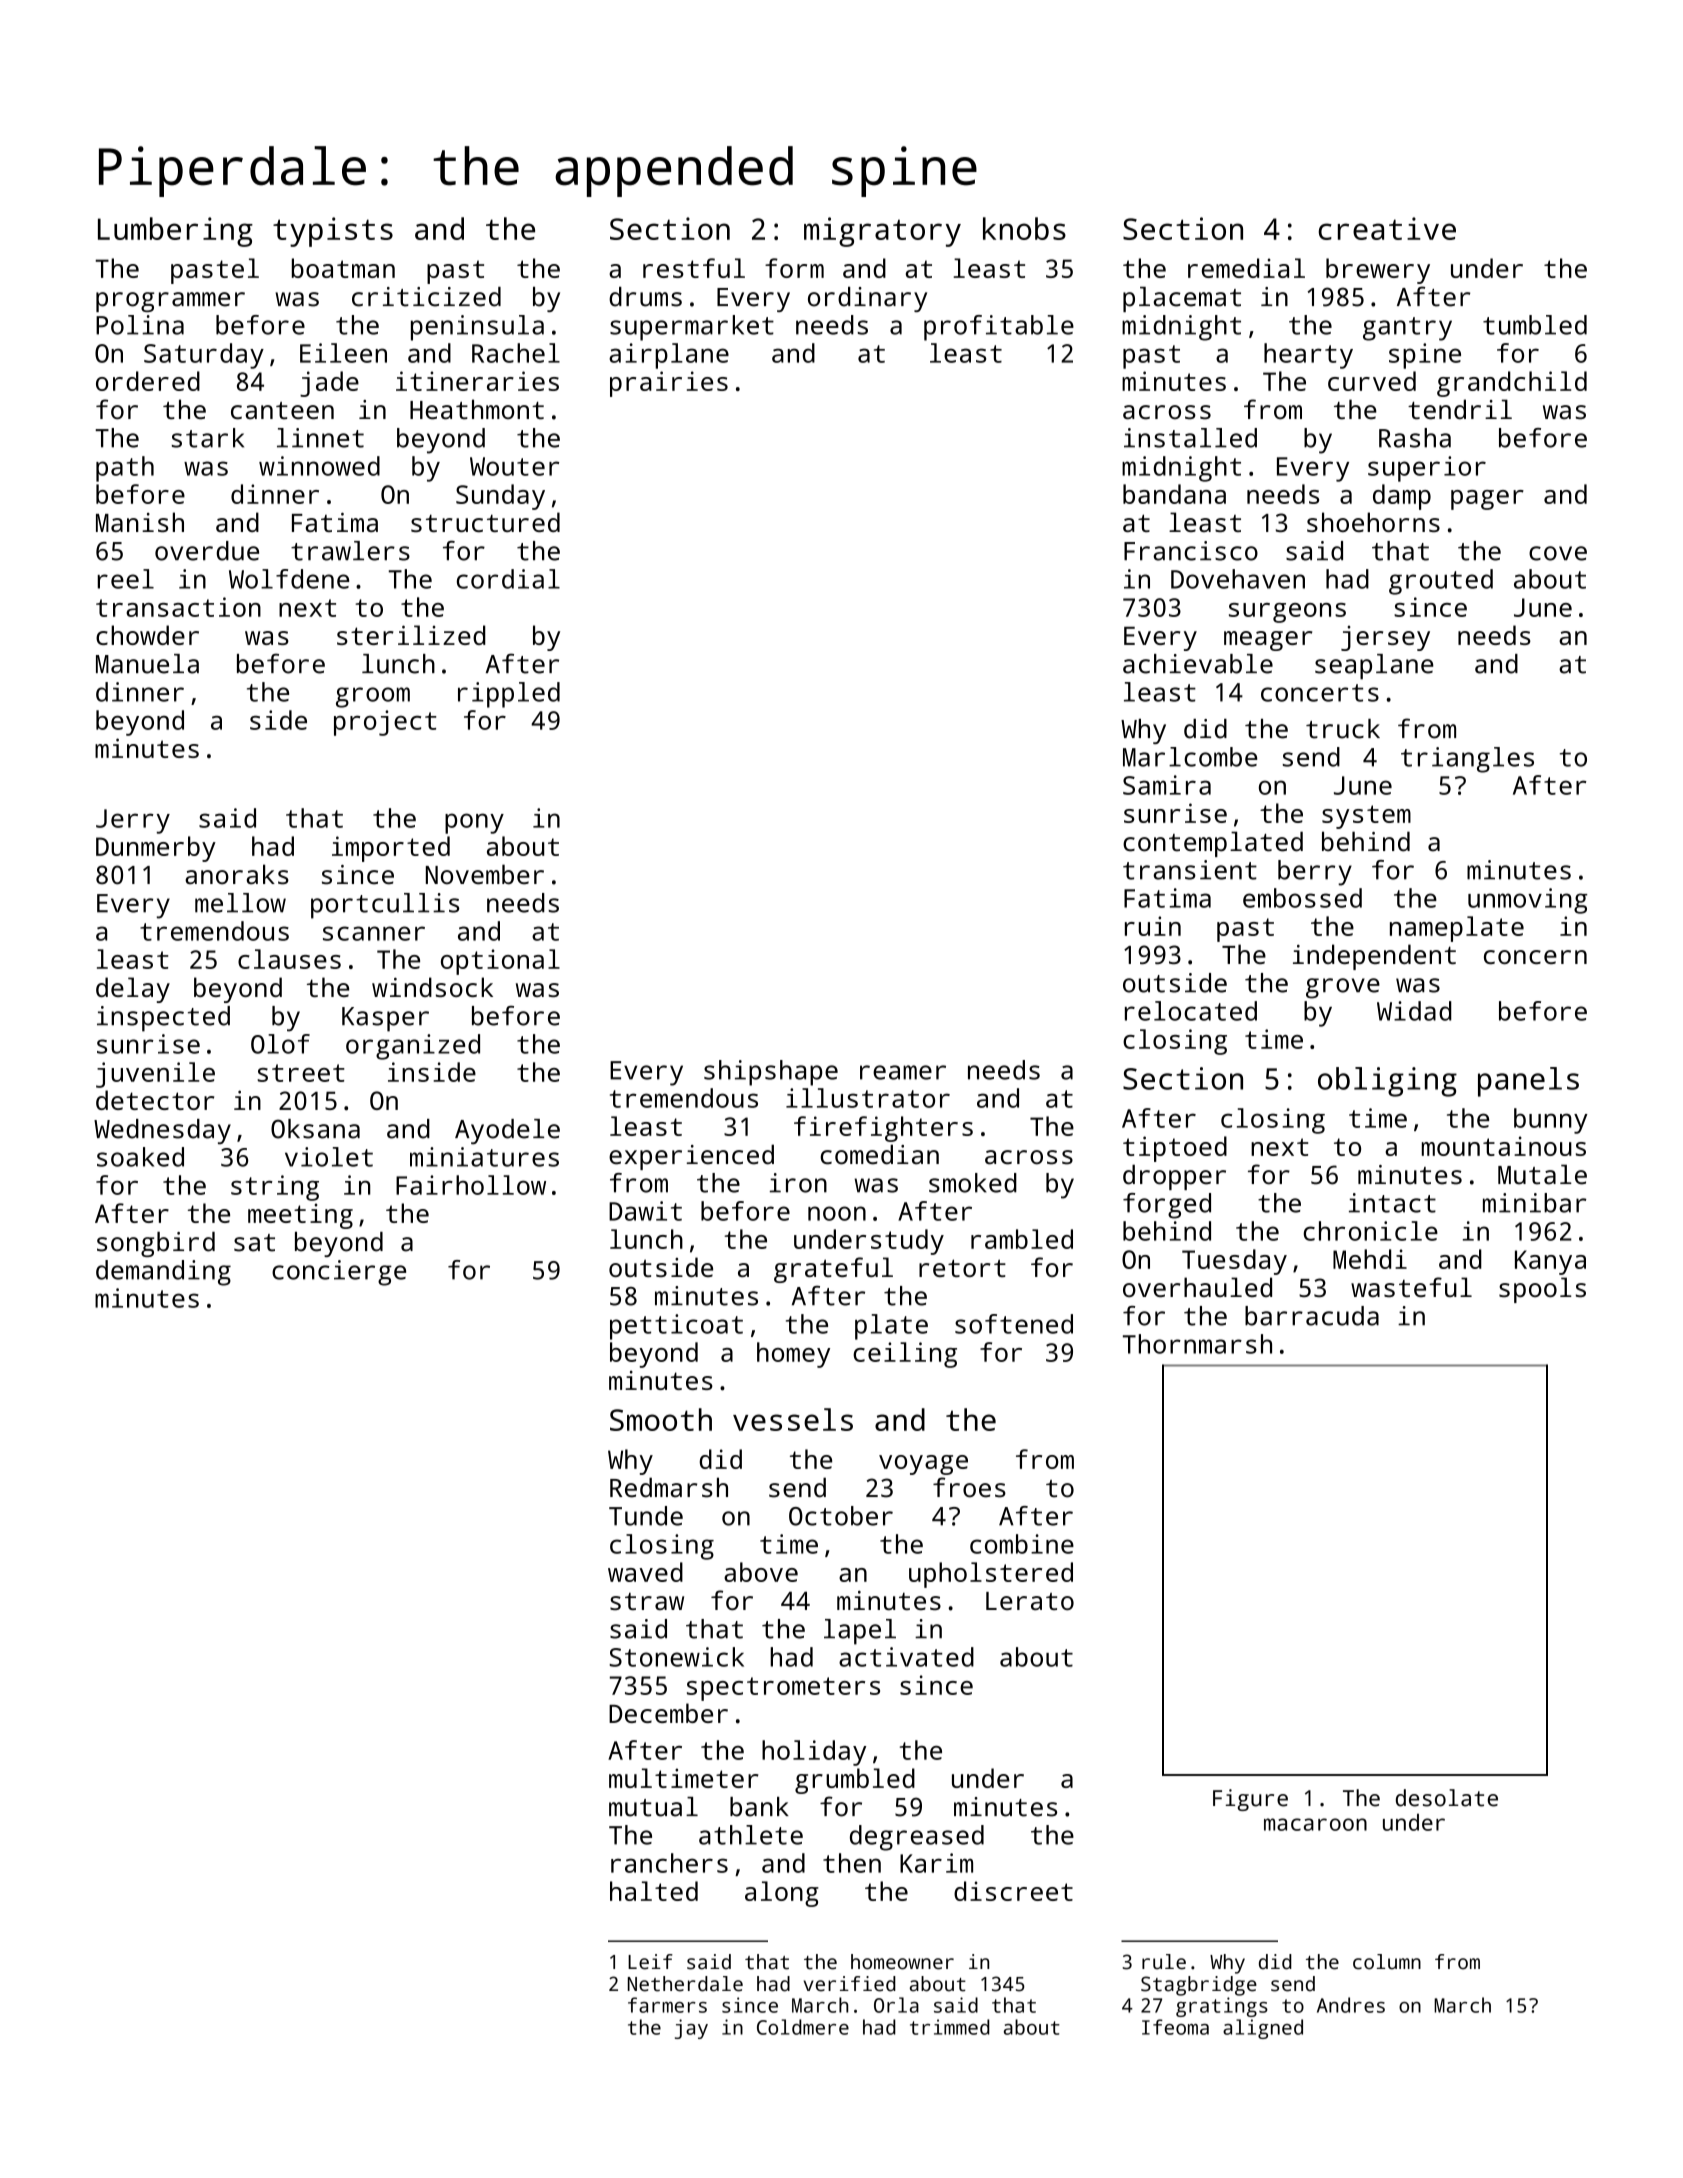  Describe the element at coordinates (685, 1984) in the document. I see `Netherdale` at that location.
